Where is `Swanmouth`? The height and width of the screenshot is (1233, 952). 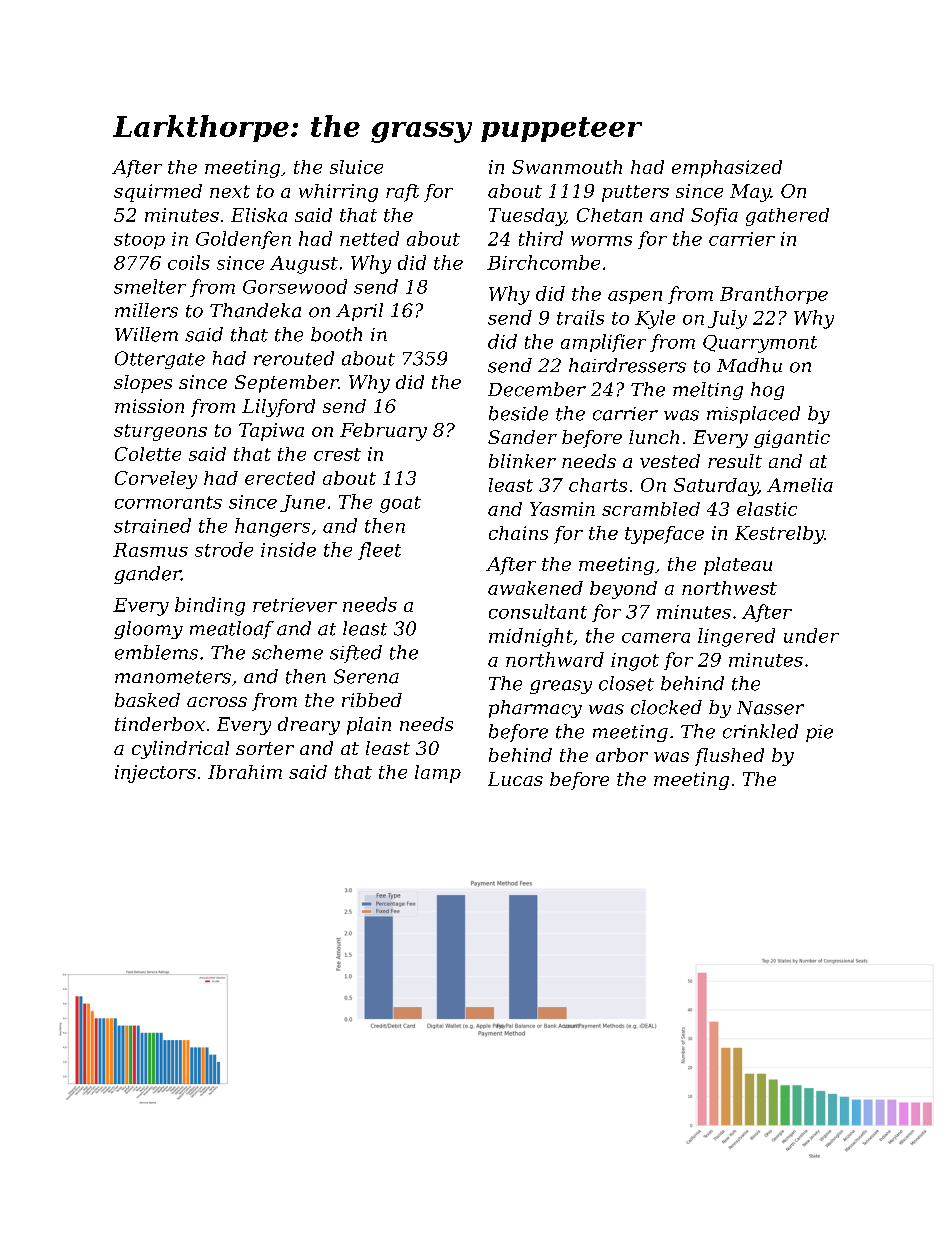 Swanmouth is located at coordinates (567, 167).
